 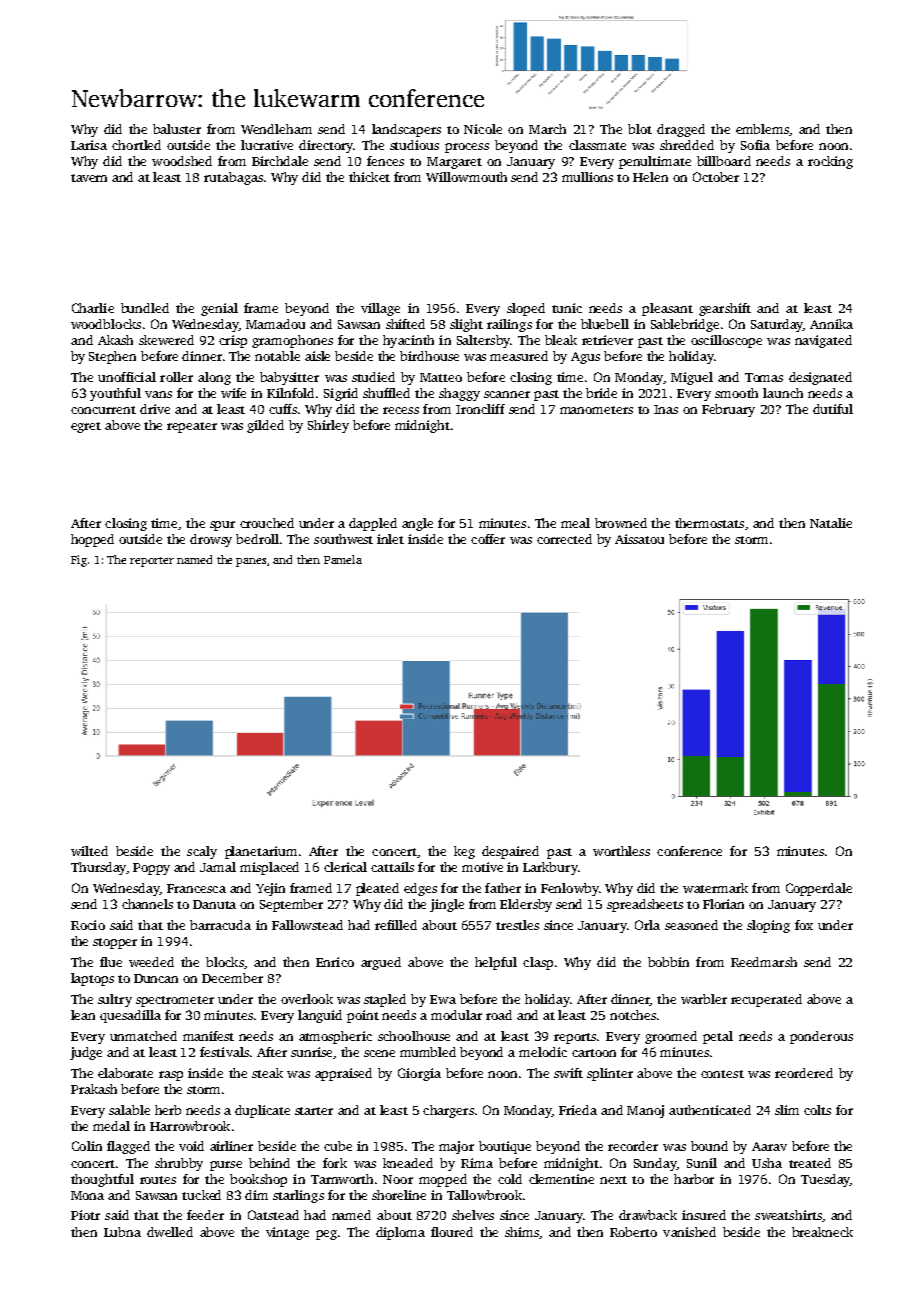 I want to click on baluster, so click(x=177, y=129).
